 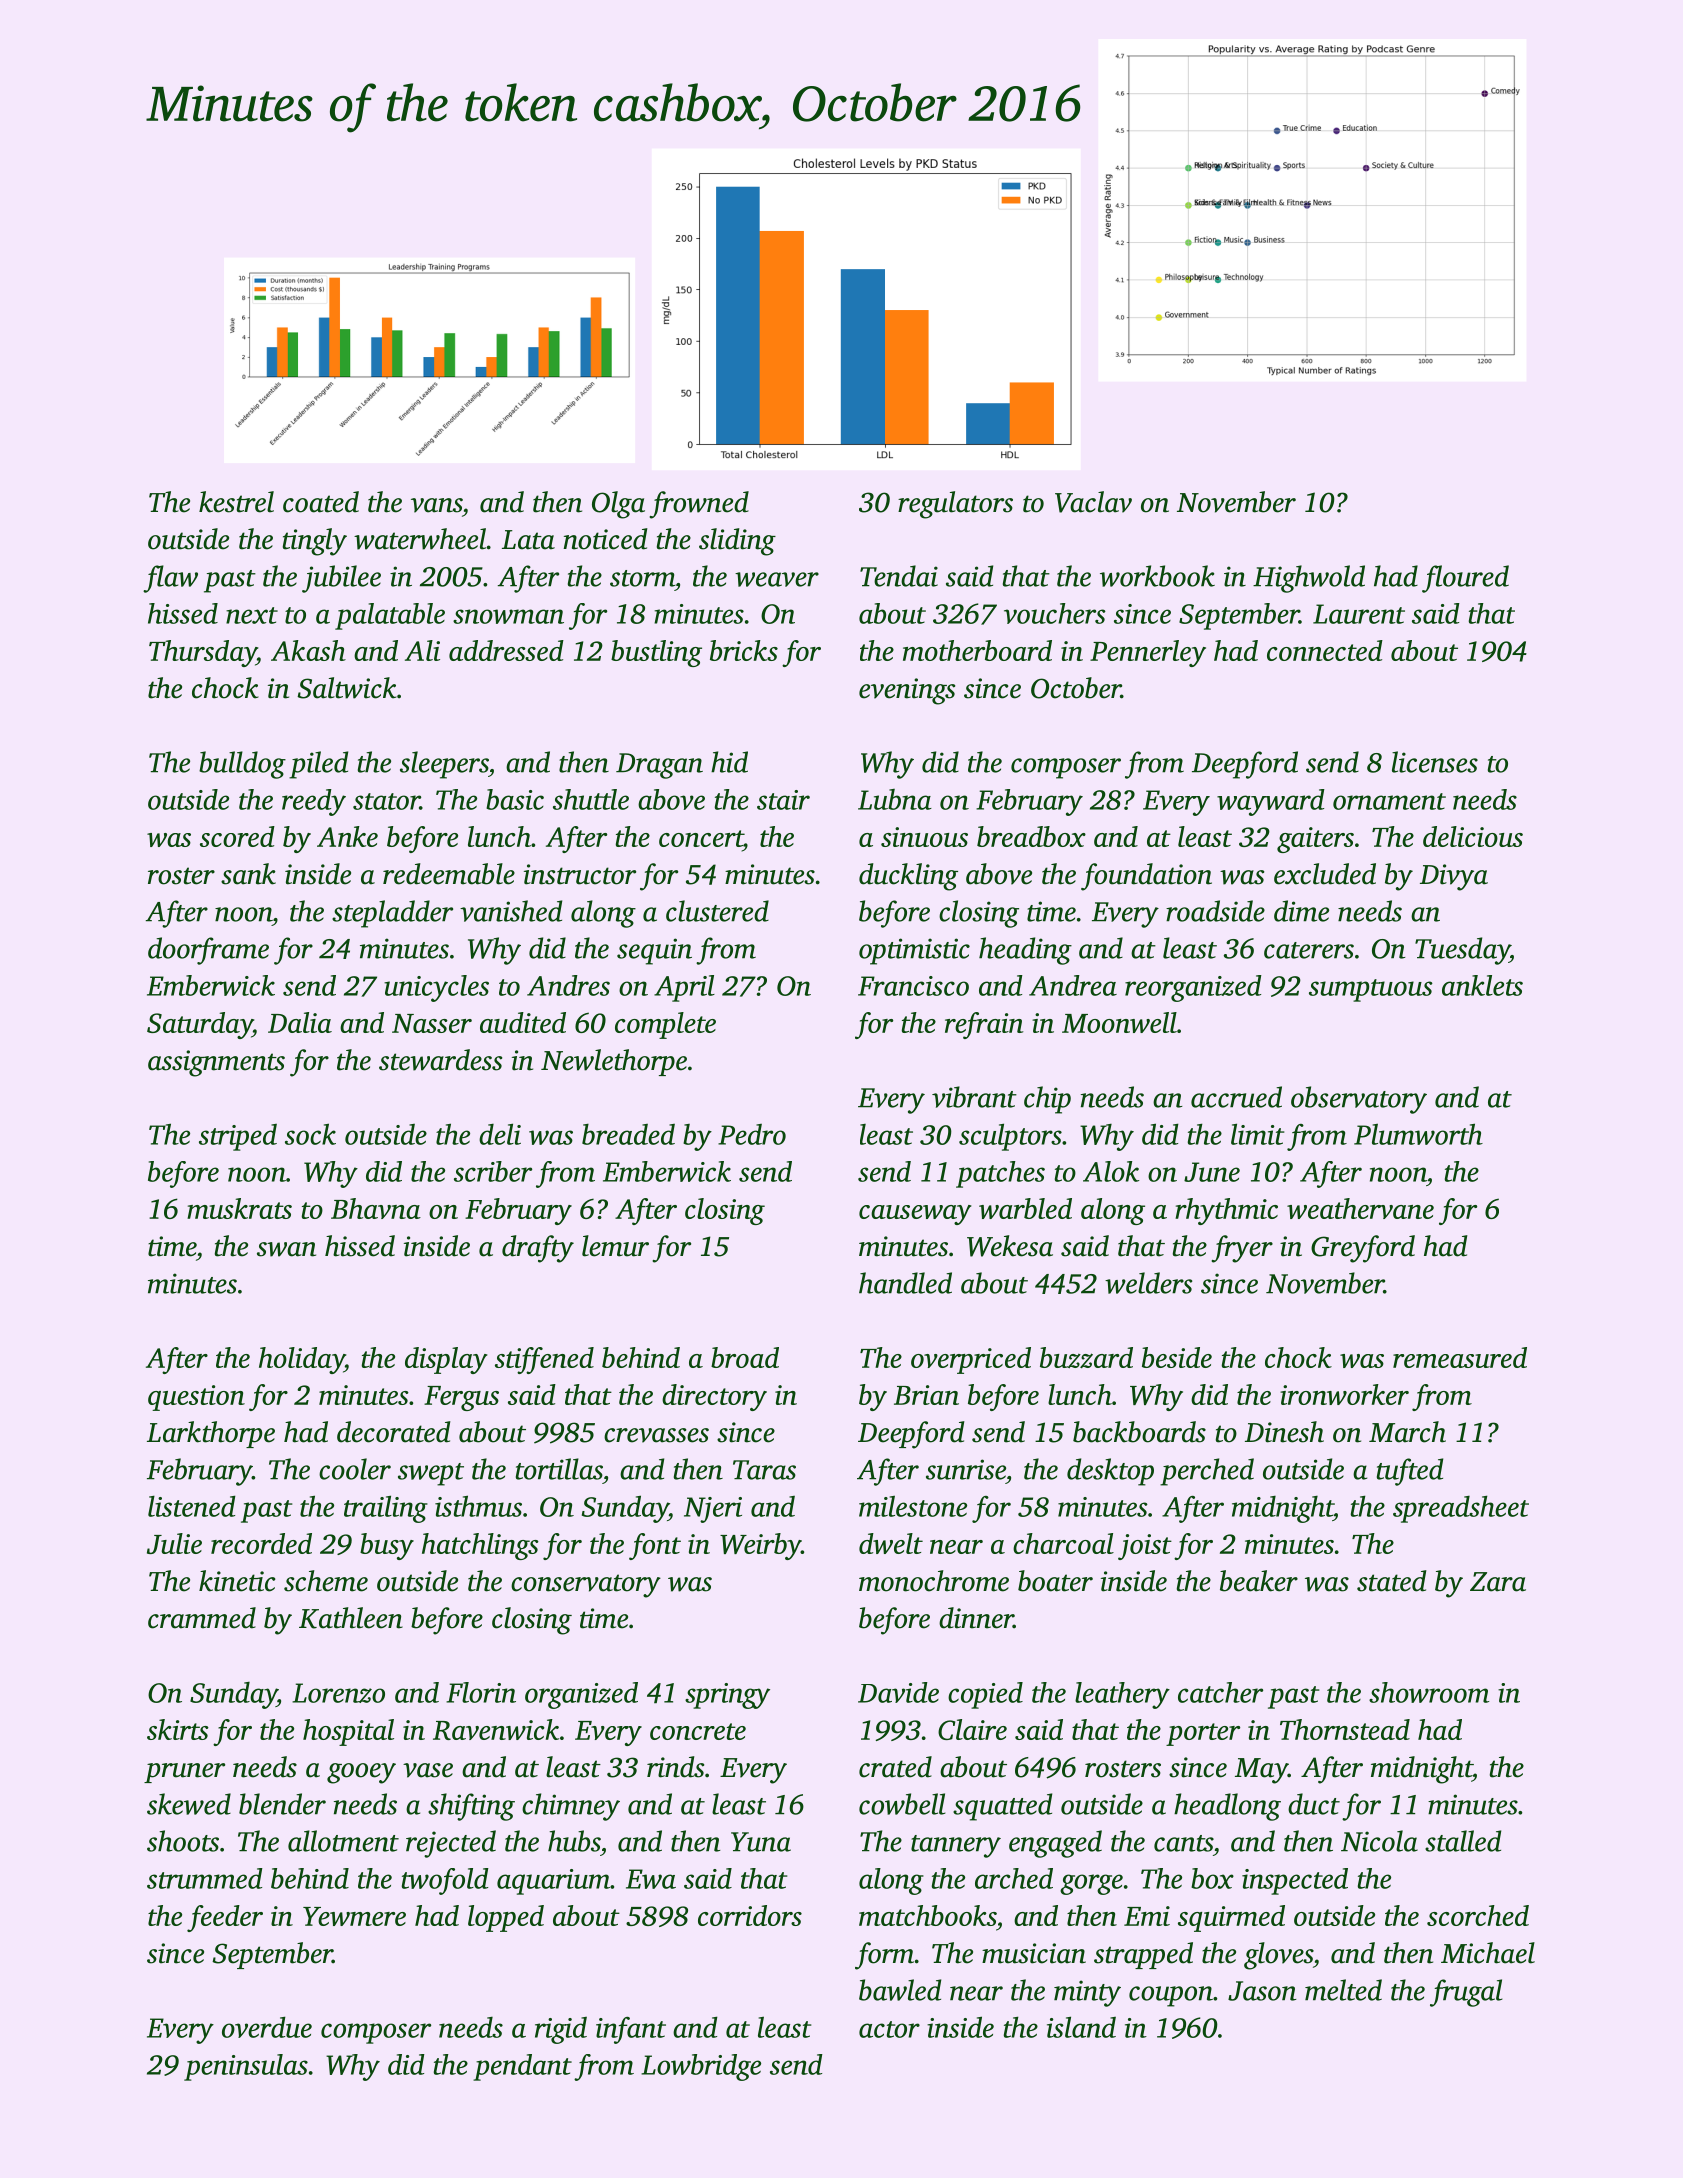 What do you see at coordinates (1171, 1996) in the screenshot?
I see `coupon` at bounding box center [1171, 1996].
